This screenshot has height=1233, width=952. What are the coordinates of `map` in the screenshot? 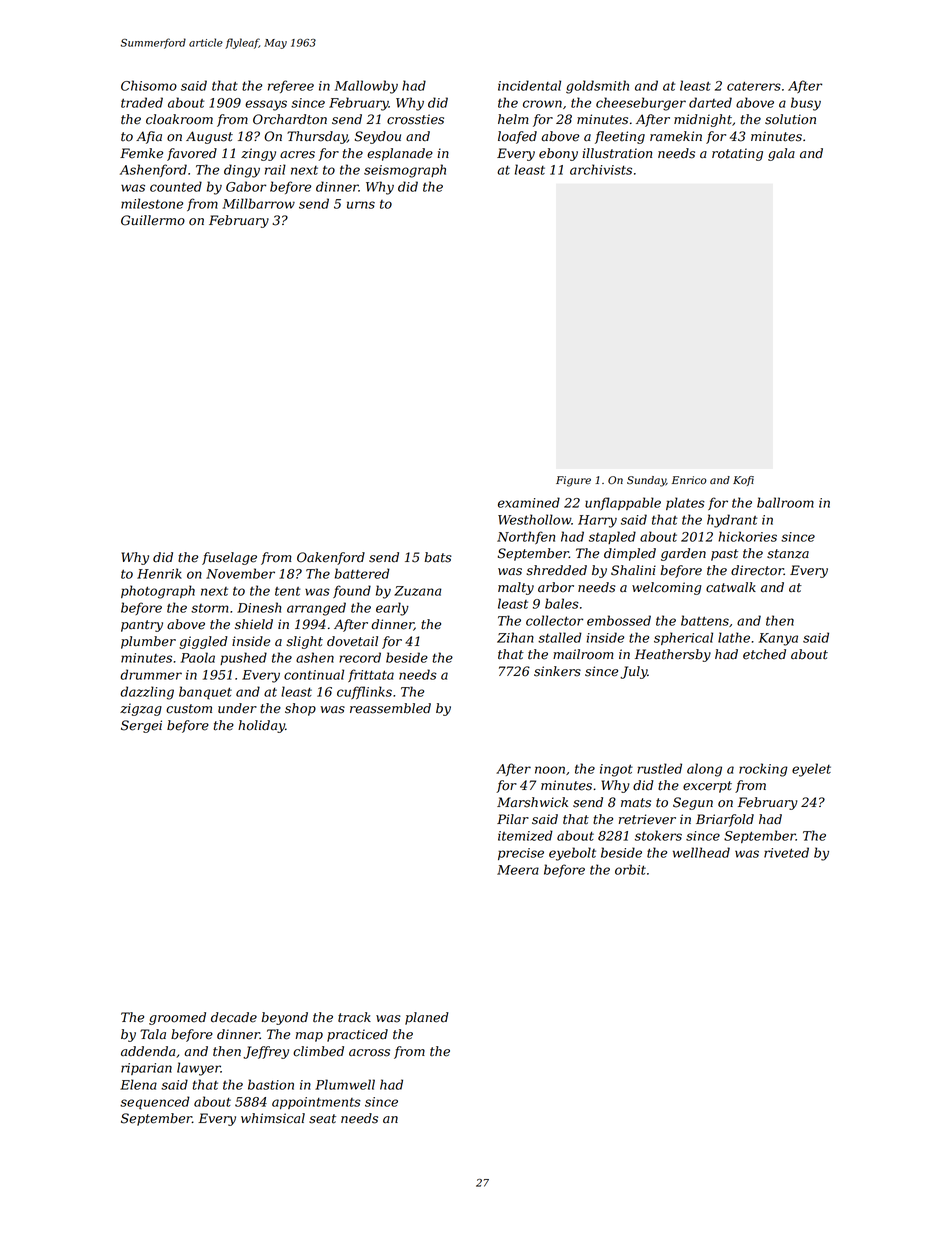 It's located at (309, 1037).
